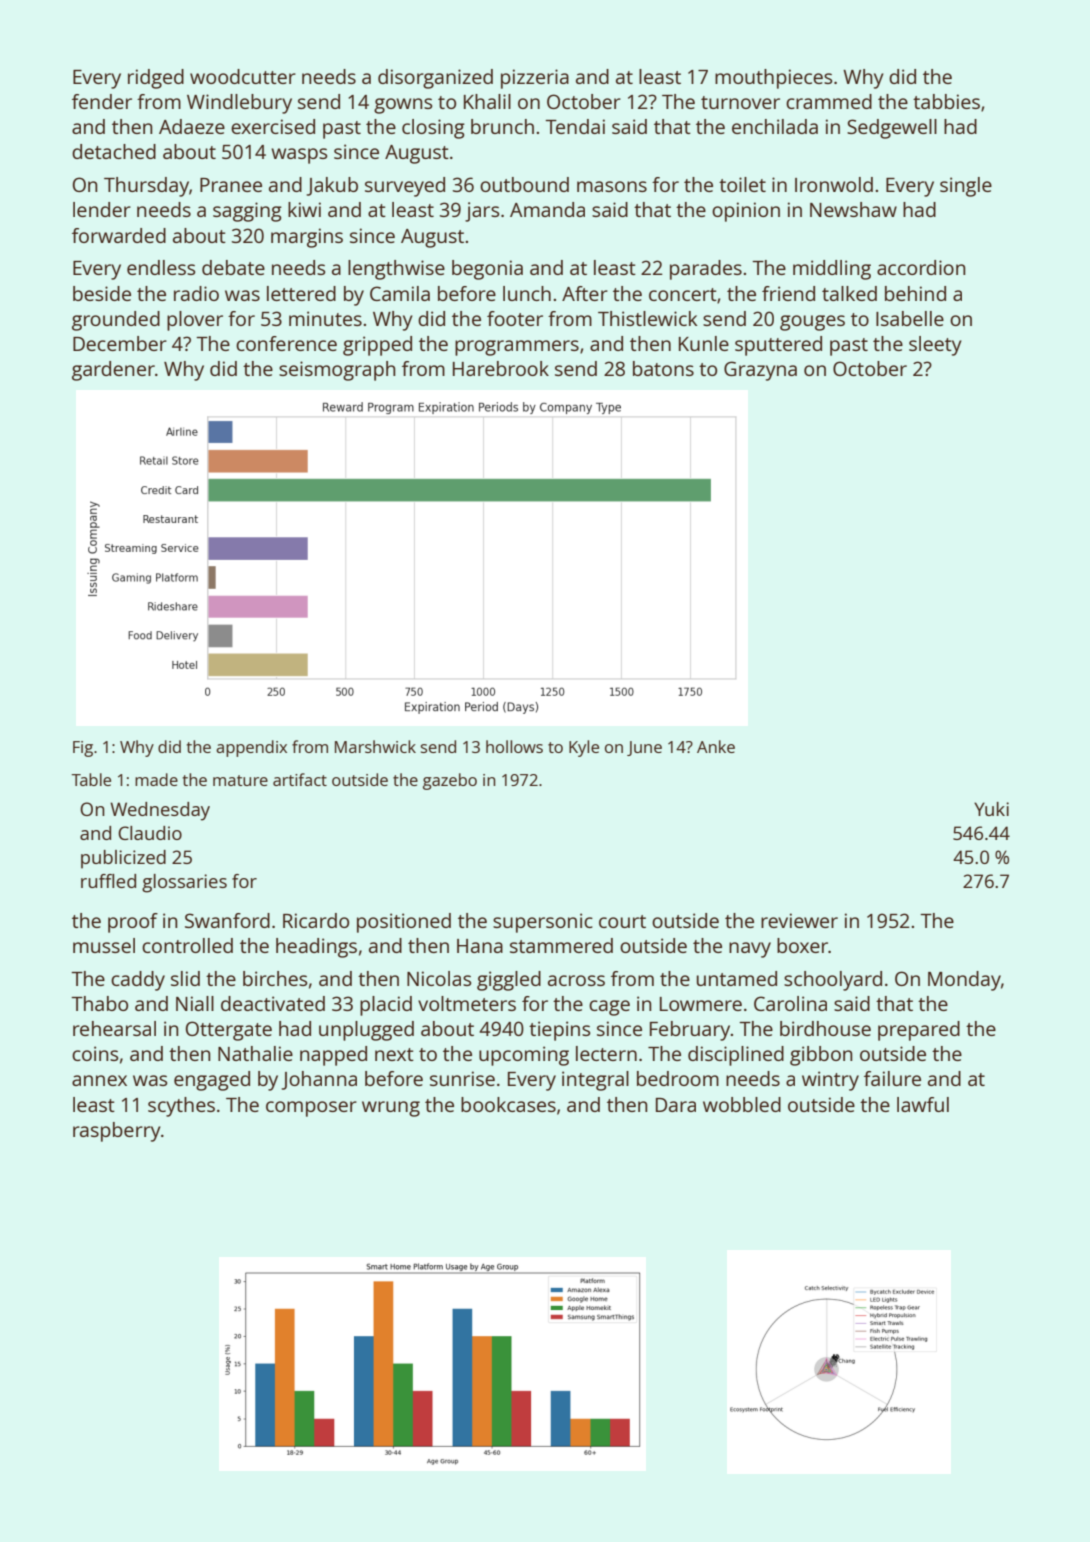  Describe the element at coordinates (375, 746) in the screenshot. I see `Marshwick` at that location.
